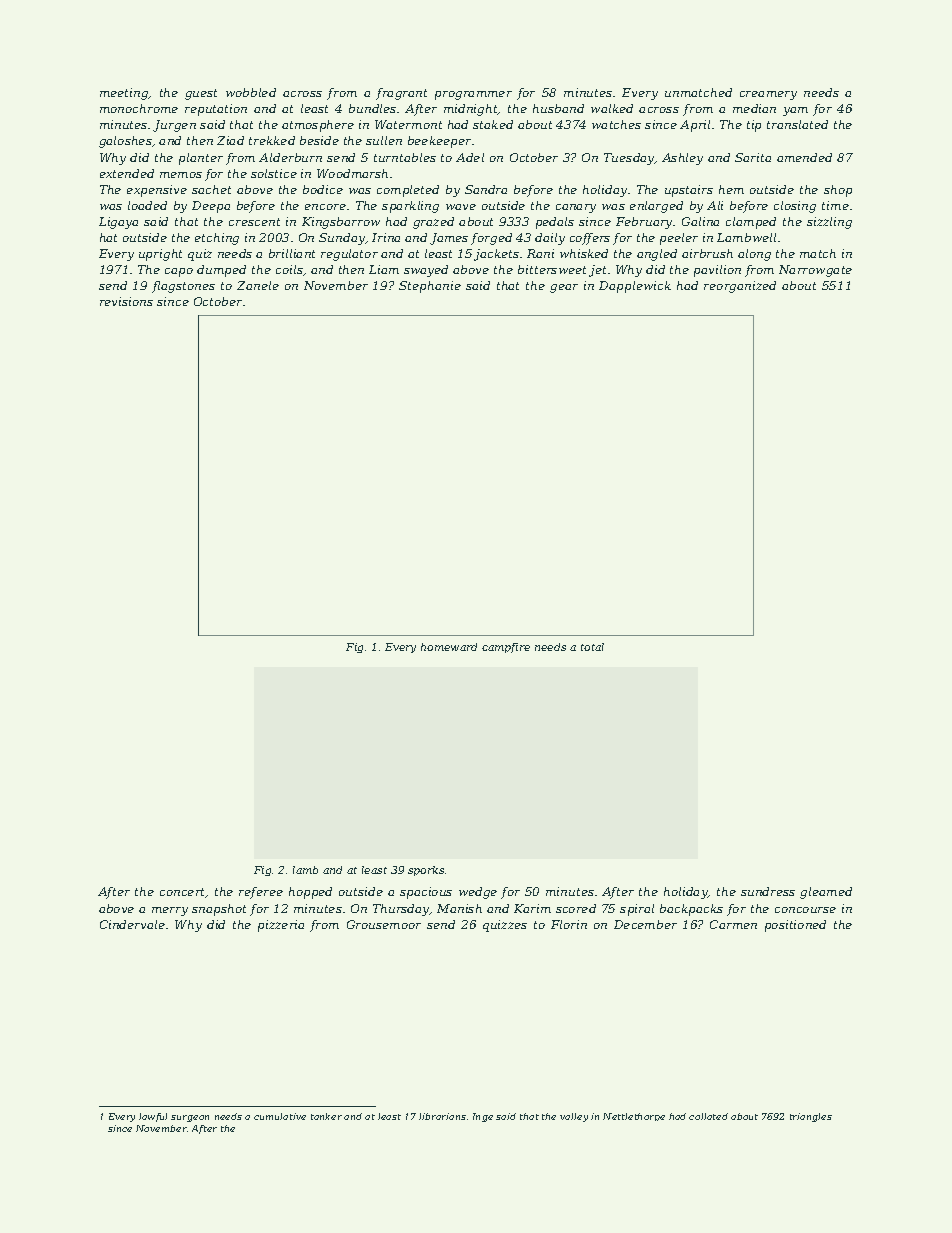  Describe the element at coordinates (740, 287) in the screenshot. I see `reorganized` at that location.
